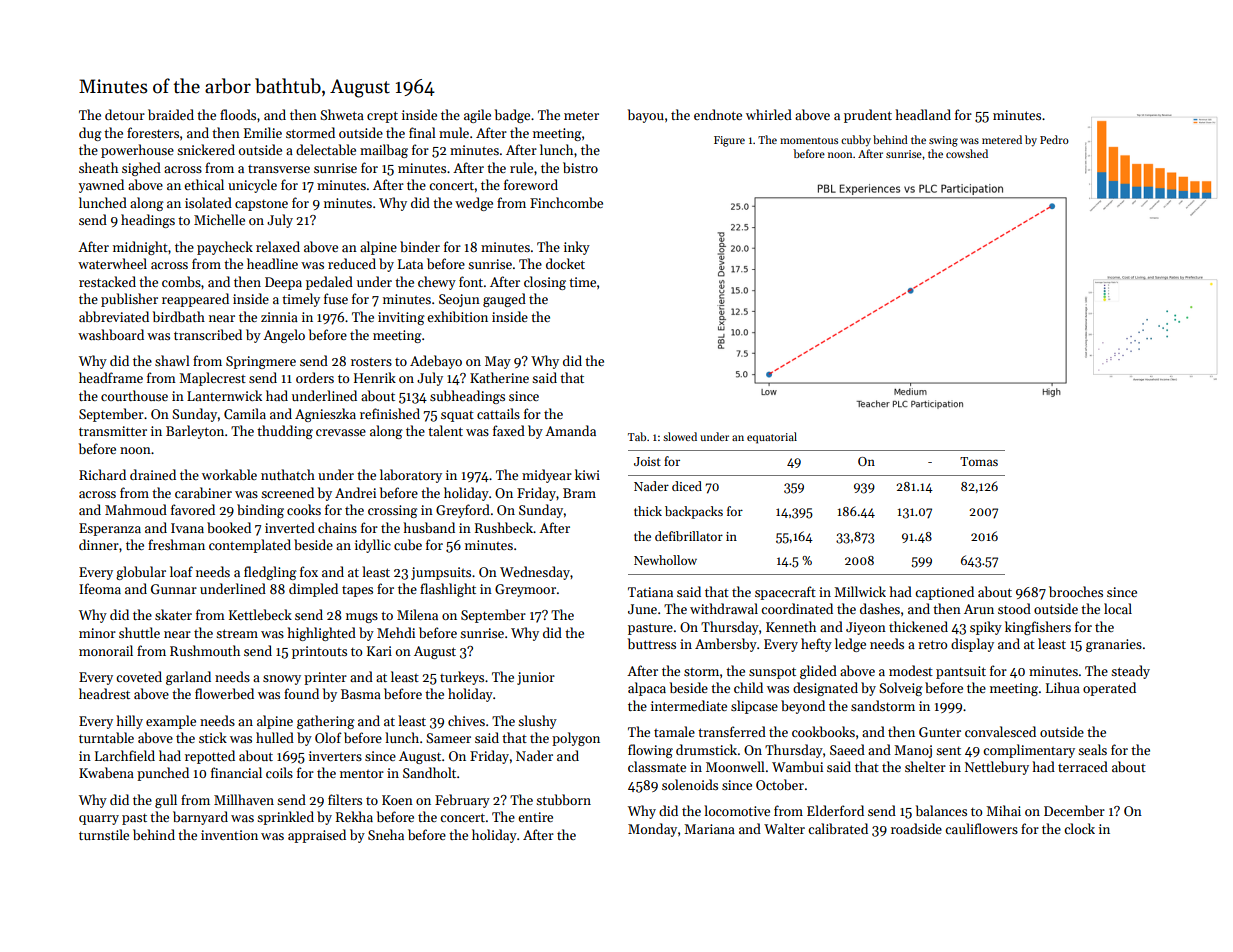  Describe the element at coordinates (386, 834) in the document. I see `Sneha` at that location.
